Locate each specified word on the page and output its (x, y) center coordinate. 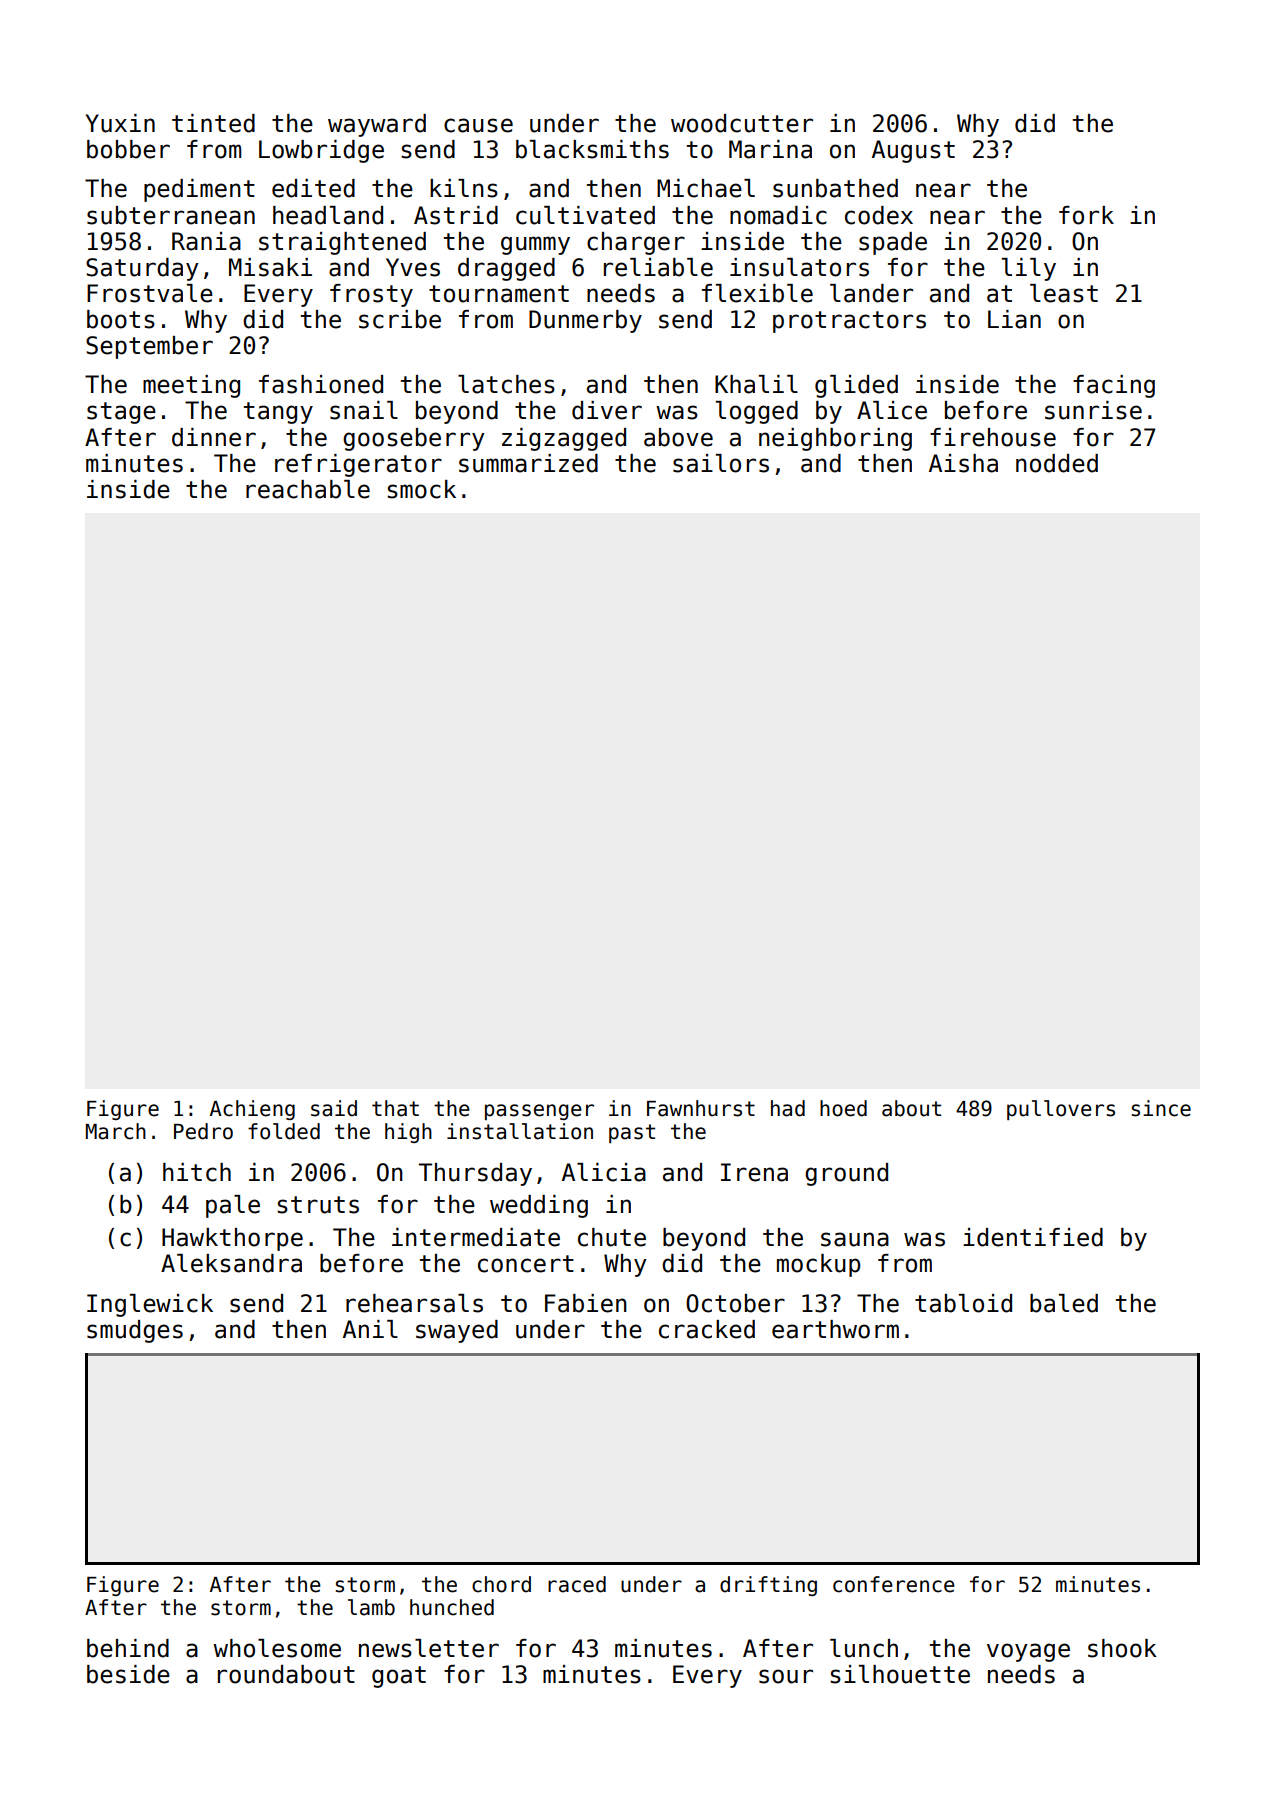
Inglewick (150, 1305)
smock (421, 489)
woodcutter (742, 123)
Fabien (586, 1303)
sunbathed (835, 188)
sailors (721, 463)
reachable (308, 489)
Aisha (963, 463)
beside (128, 1674)
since (1161, 1108)
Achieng (252, 1110)
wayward (377, 125)
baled (1064, 1303)
